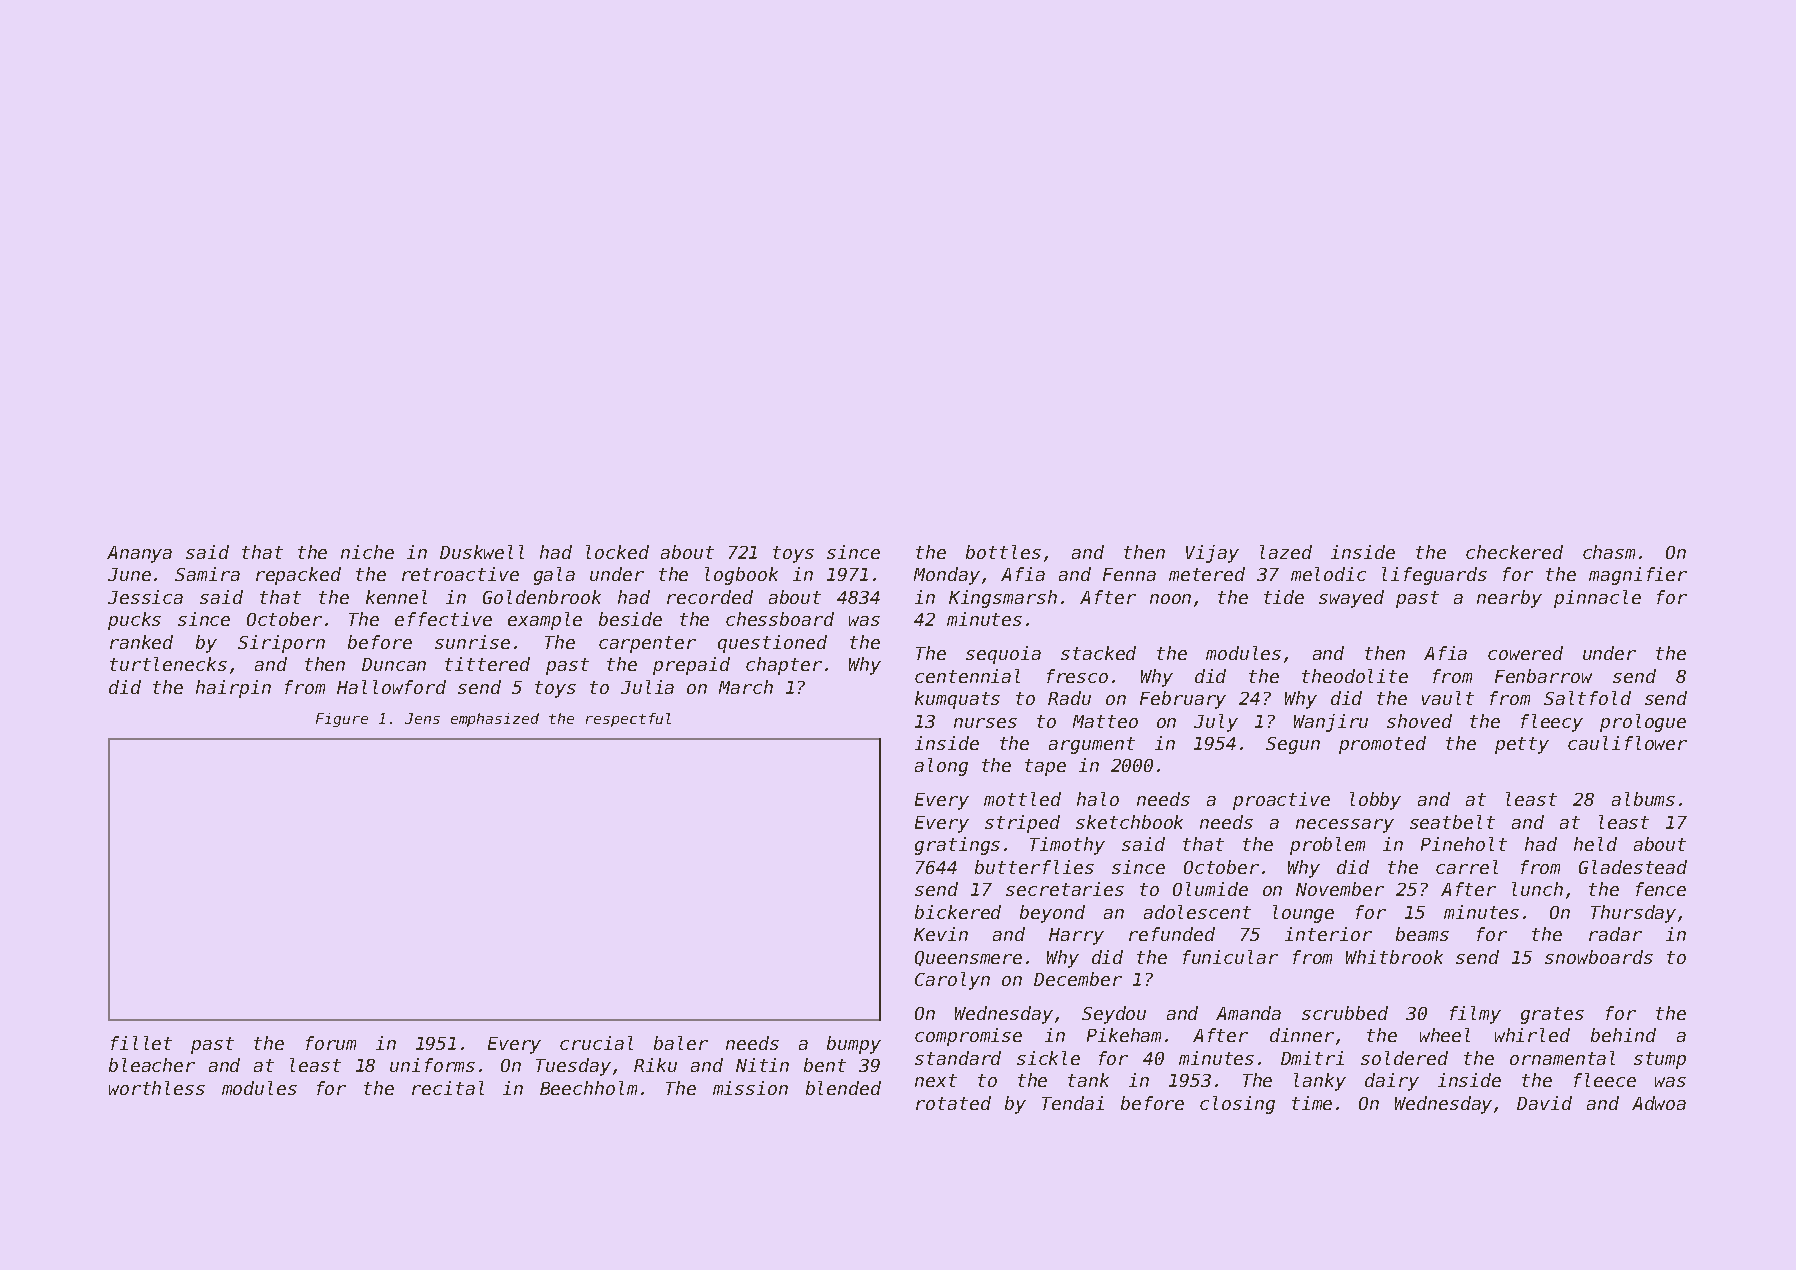  What do you see at coordinates (1355, 676) in the screenshot?
I see `theodolite` at bounding box center [1355, 676].
